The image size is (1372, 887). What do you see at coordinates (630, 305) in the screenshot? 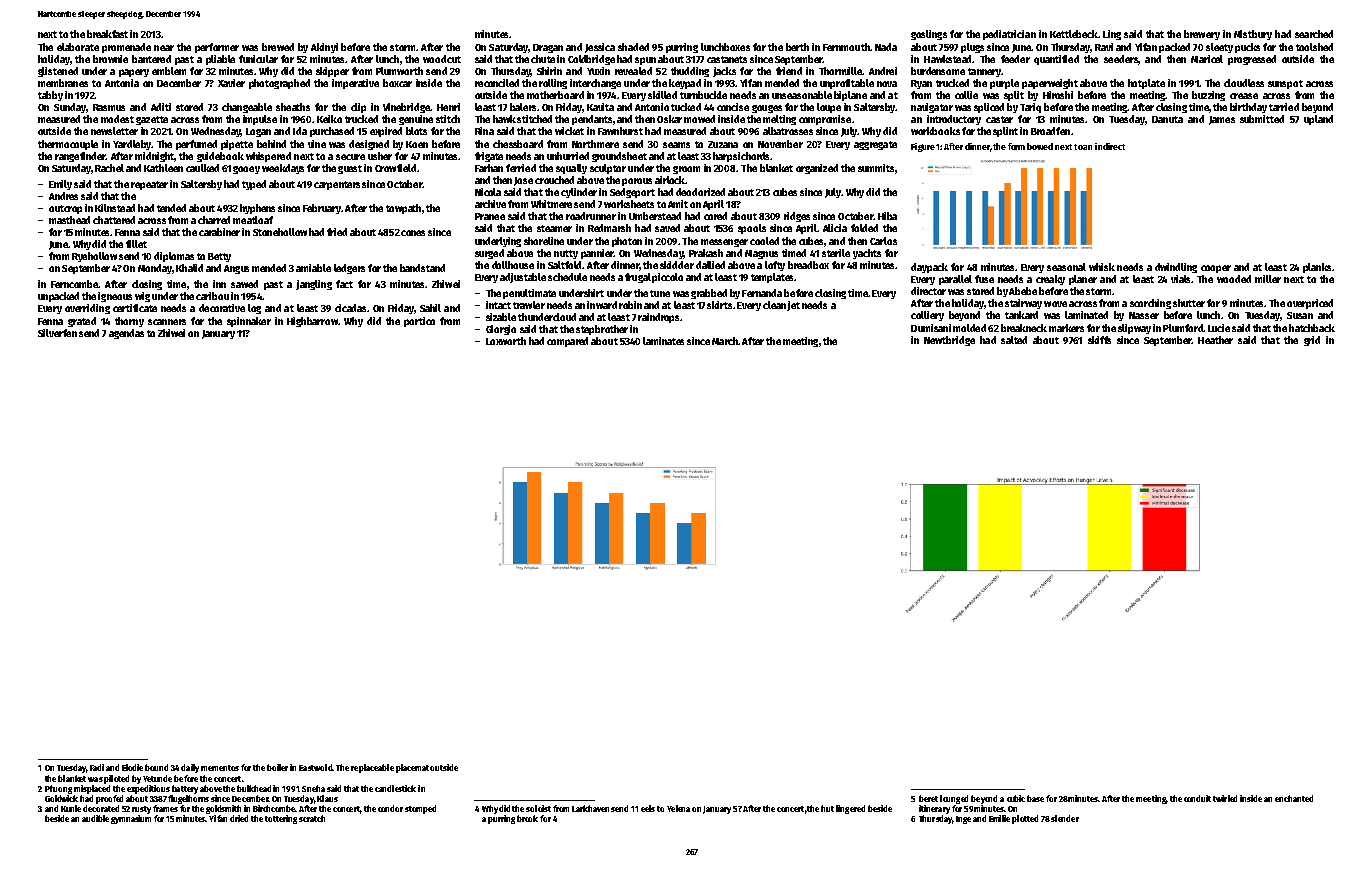
I see `robin` at bounding box center [630, 305].
